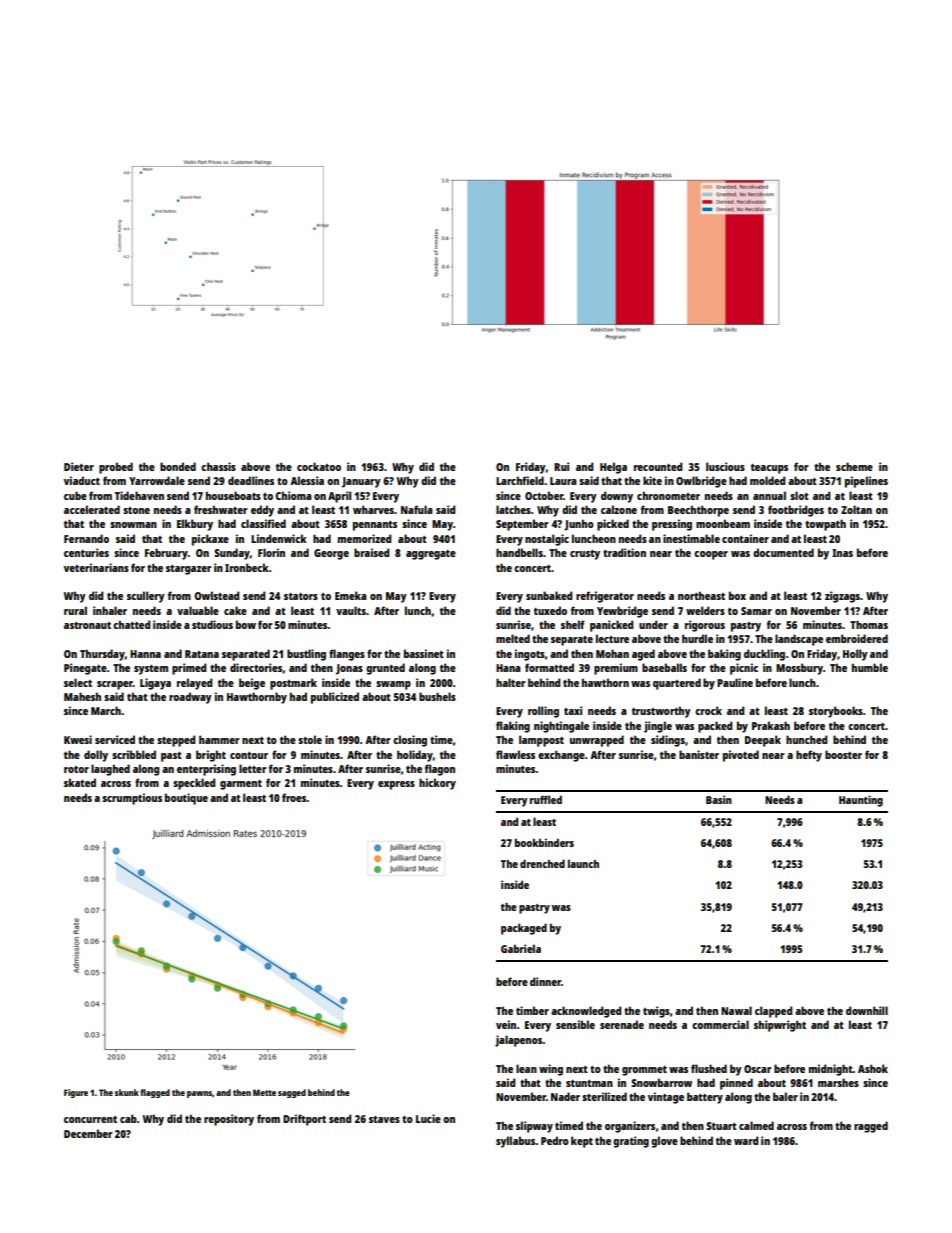  What do you see at coordinates (393, 685) in the image?
I see `swamp` at bounding box center [393, 685].
